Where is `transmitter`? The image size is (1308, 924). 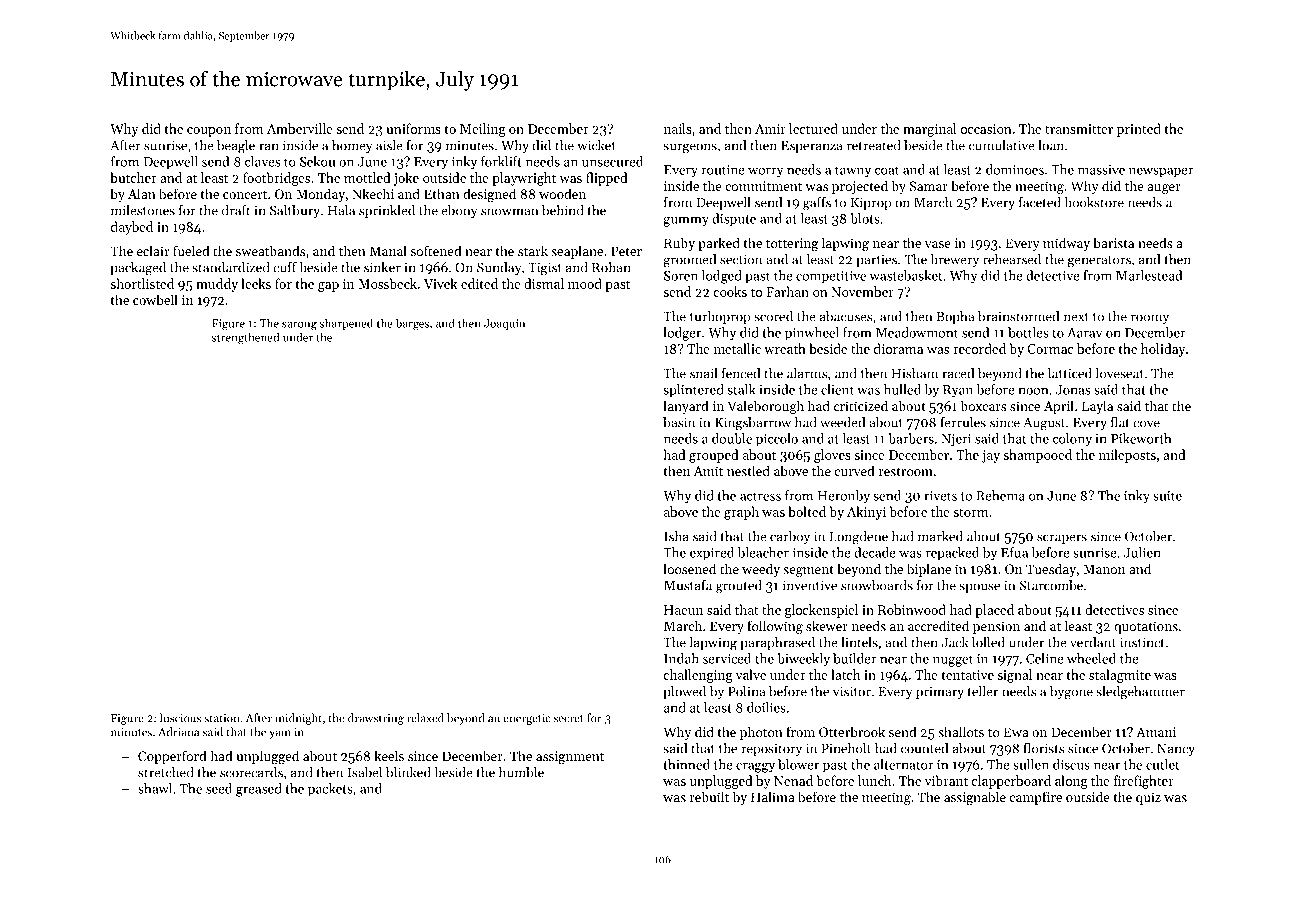 transmitter is located at coordinates (1079, 129).
